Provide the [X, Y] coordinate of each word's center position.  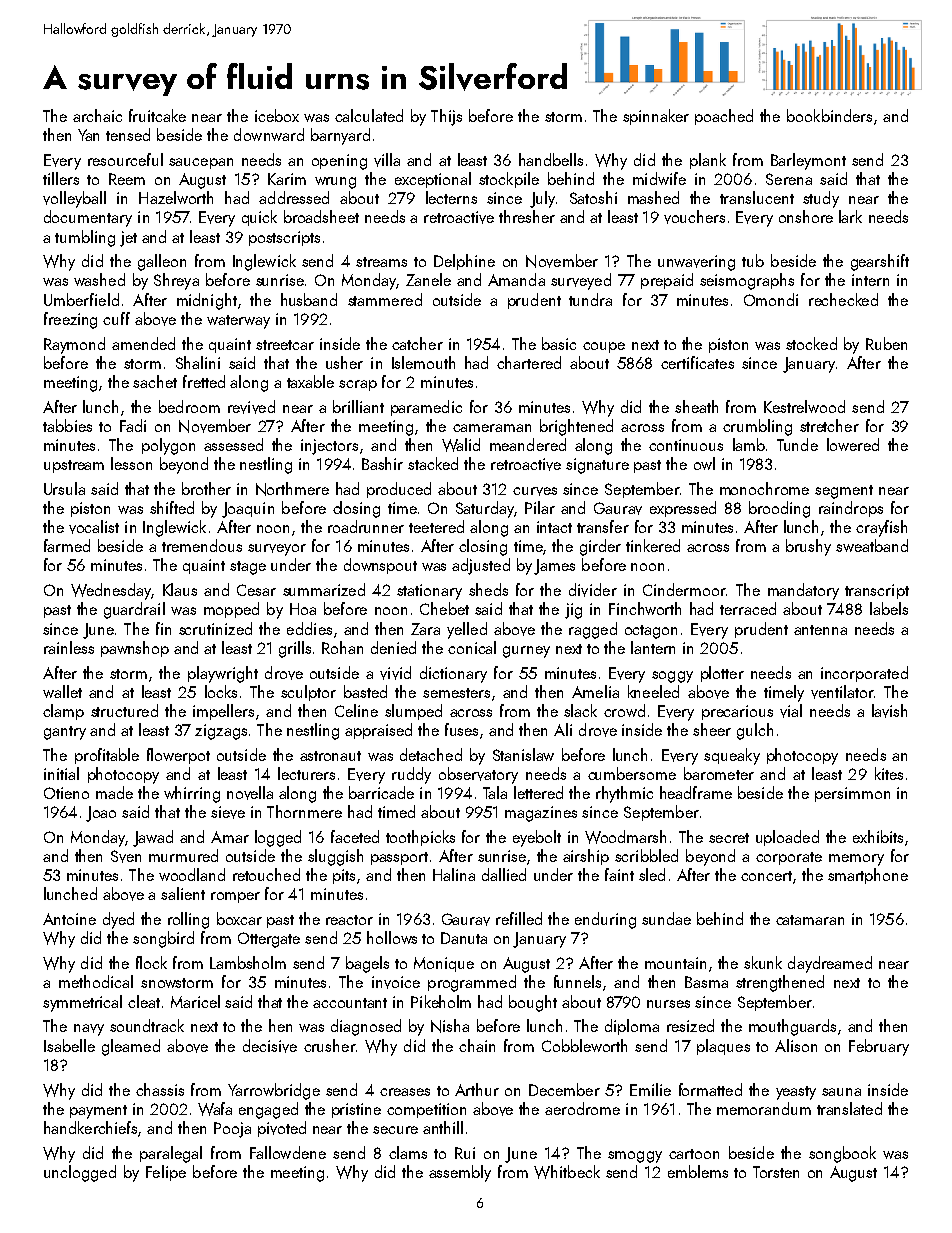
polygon [168, 446]
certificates [697, 362]
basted [365, 691]
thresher [527, 216]
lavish [889, 711]
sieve [228, 812]
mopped [231, 610]
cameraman [492, 428]
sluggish [335, 857]
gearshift [880, 262]
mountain [675, 963]
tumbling [85, 238]
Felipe [166, 1173]
